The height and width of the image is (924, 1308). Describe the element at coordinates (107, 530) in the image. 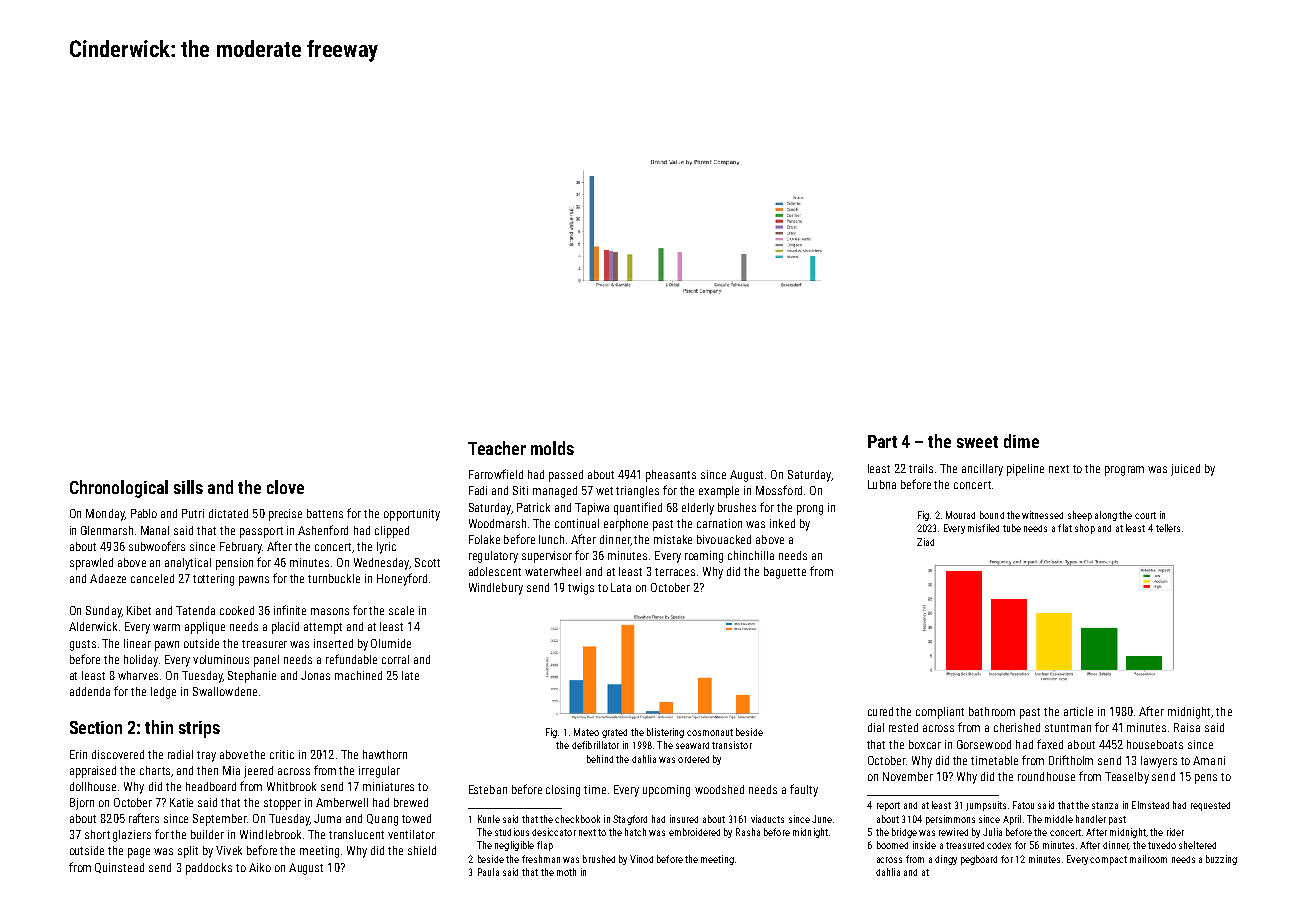

I see `Glenmarsh` at that location.
